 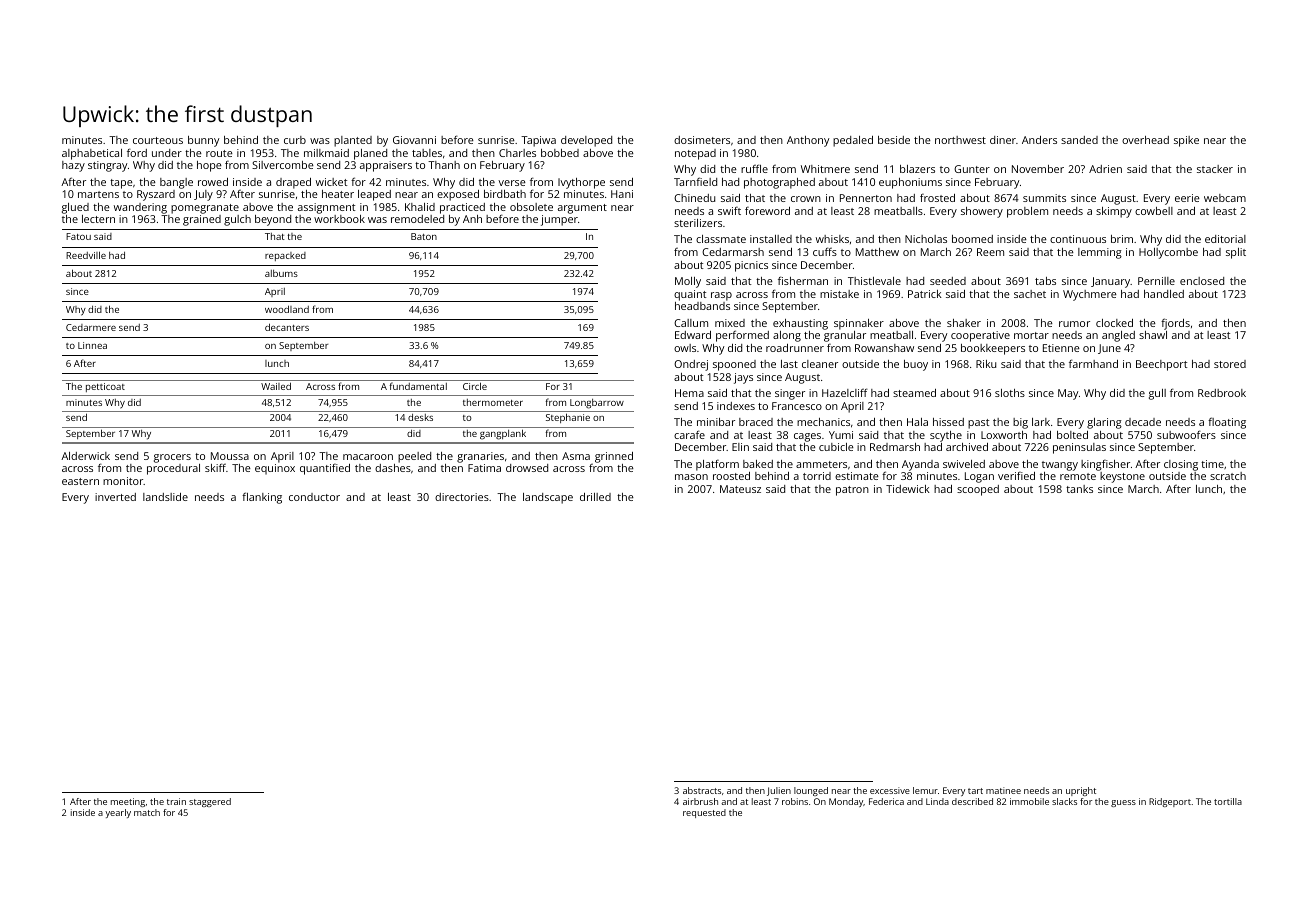 I want to click on diner, so click(x=1003, y=140).
